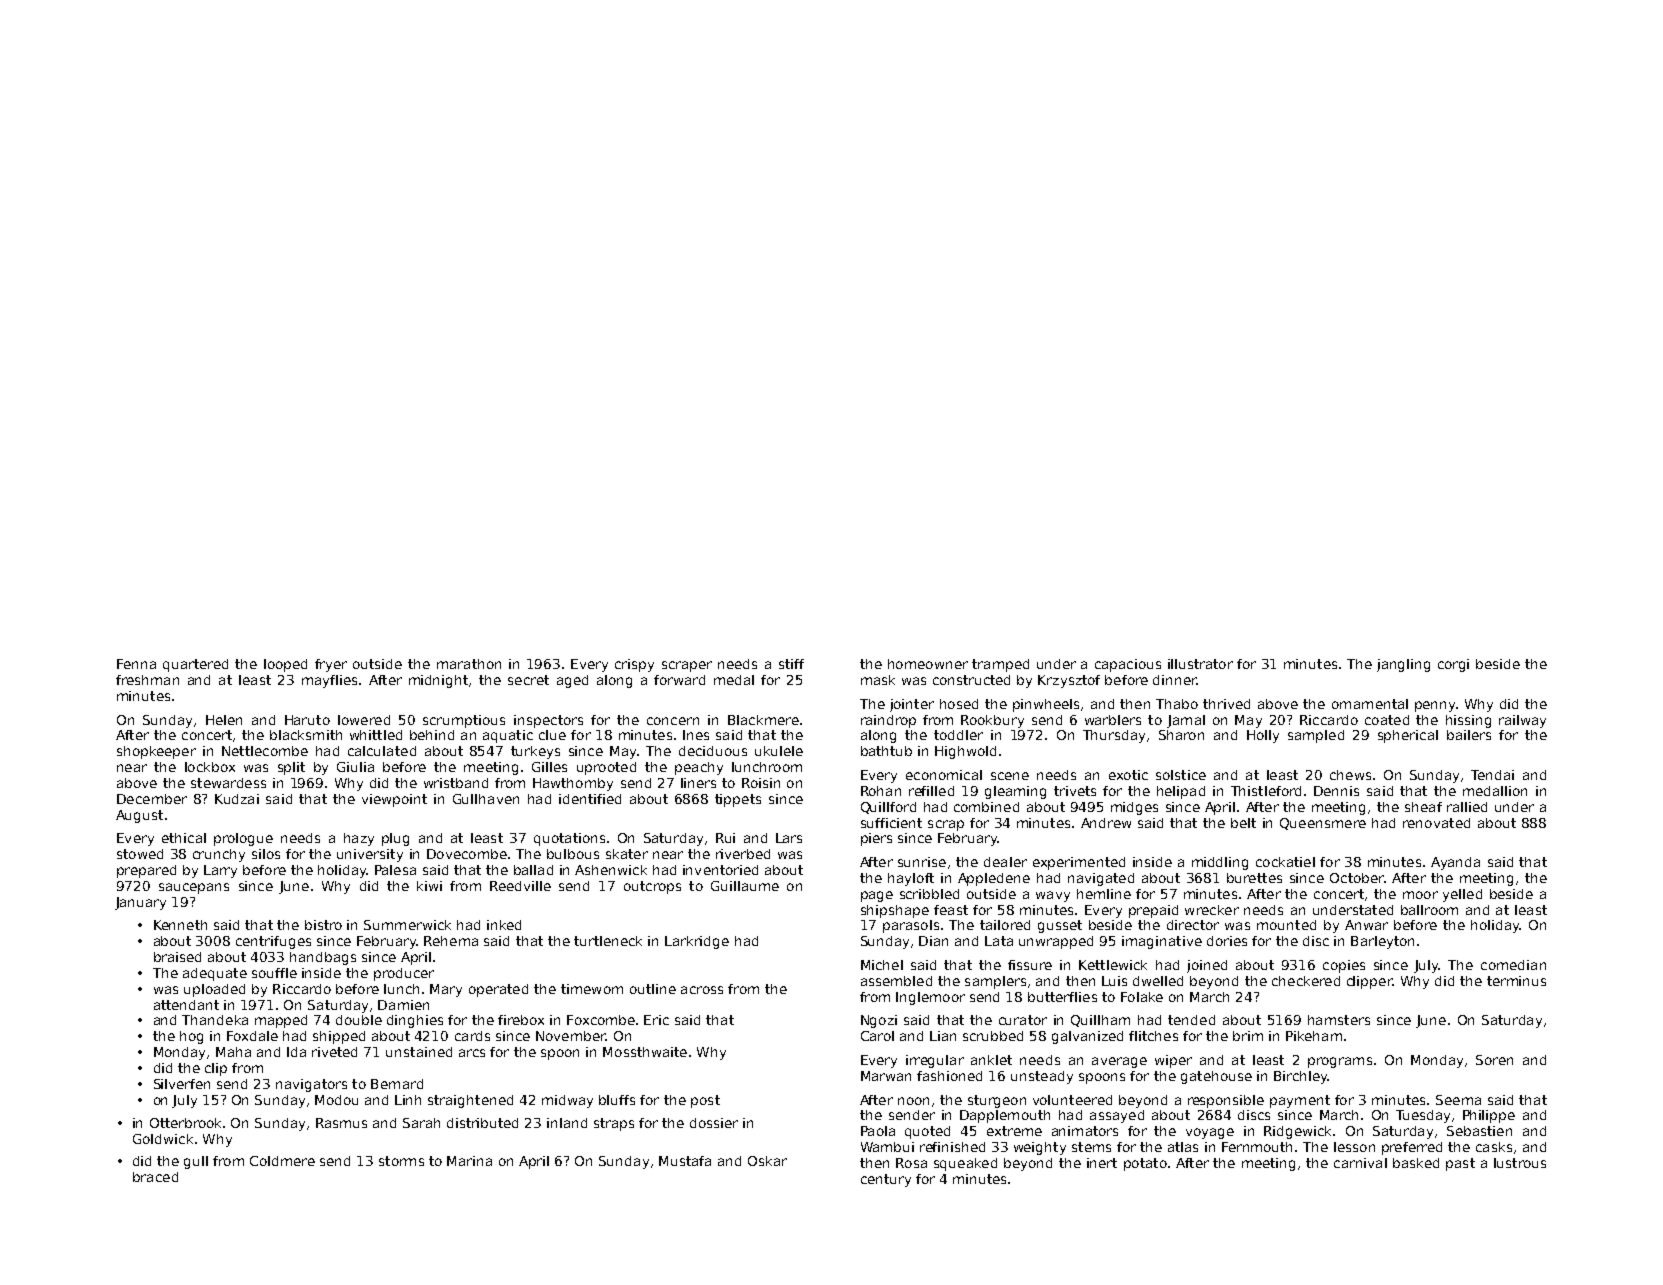 Image resolution: width=1663 pixels, height=1285 pixels. Describe the element at coordinates (1306, 981) in the screenshot. I see `checkered` at that location.
